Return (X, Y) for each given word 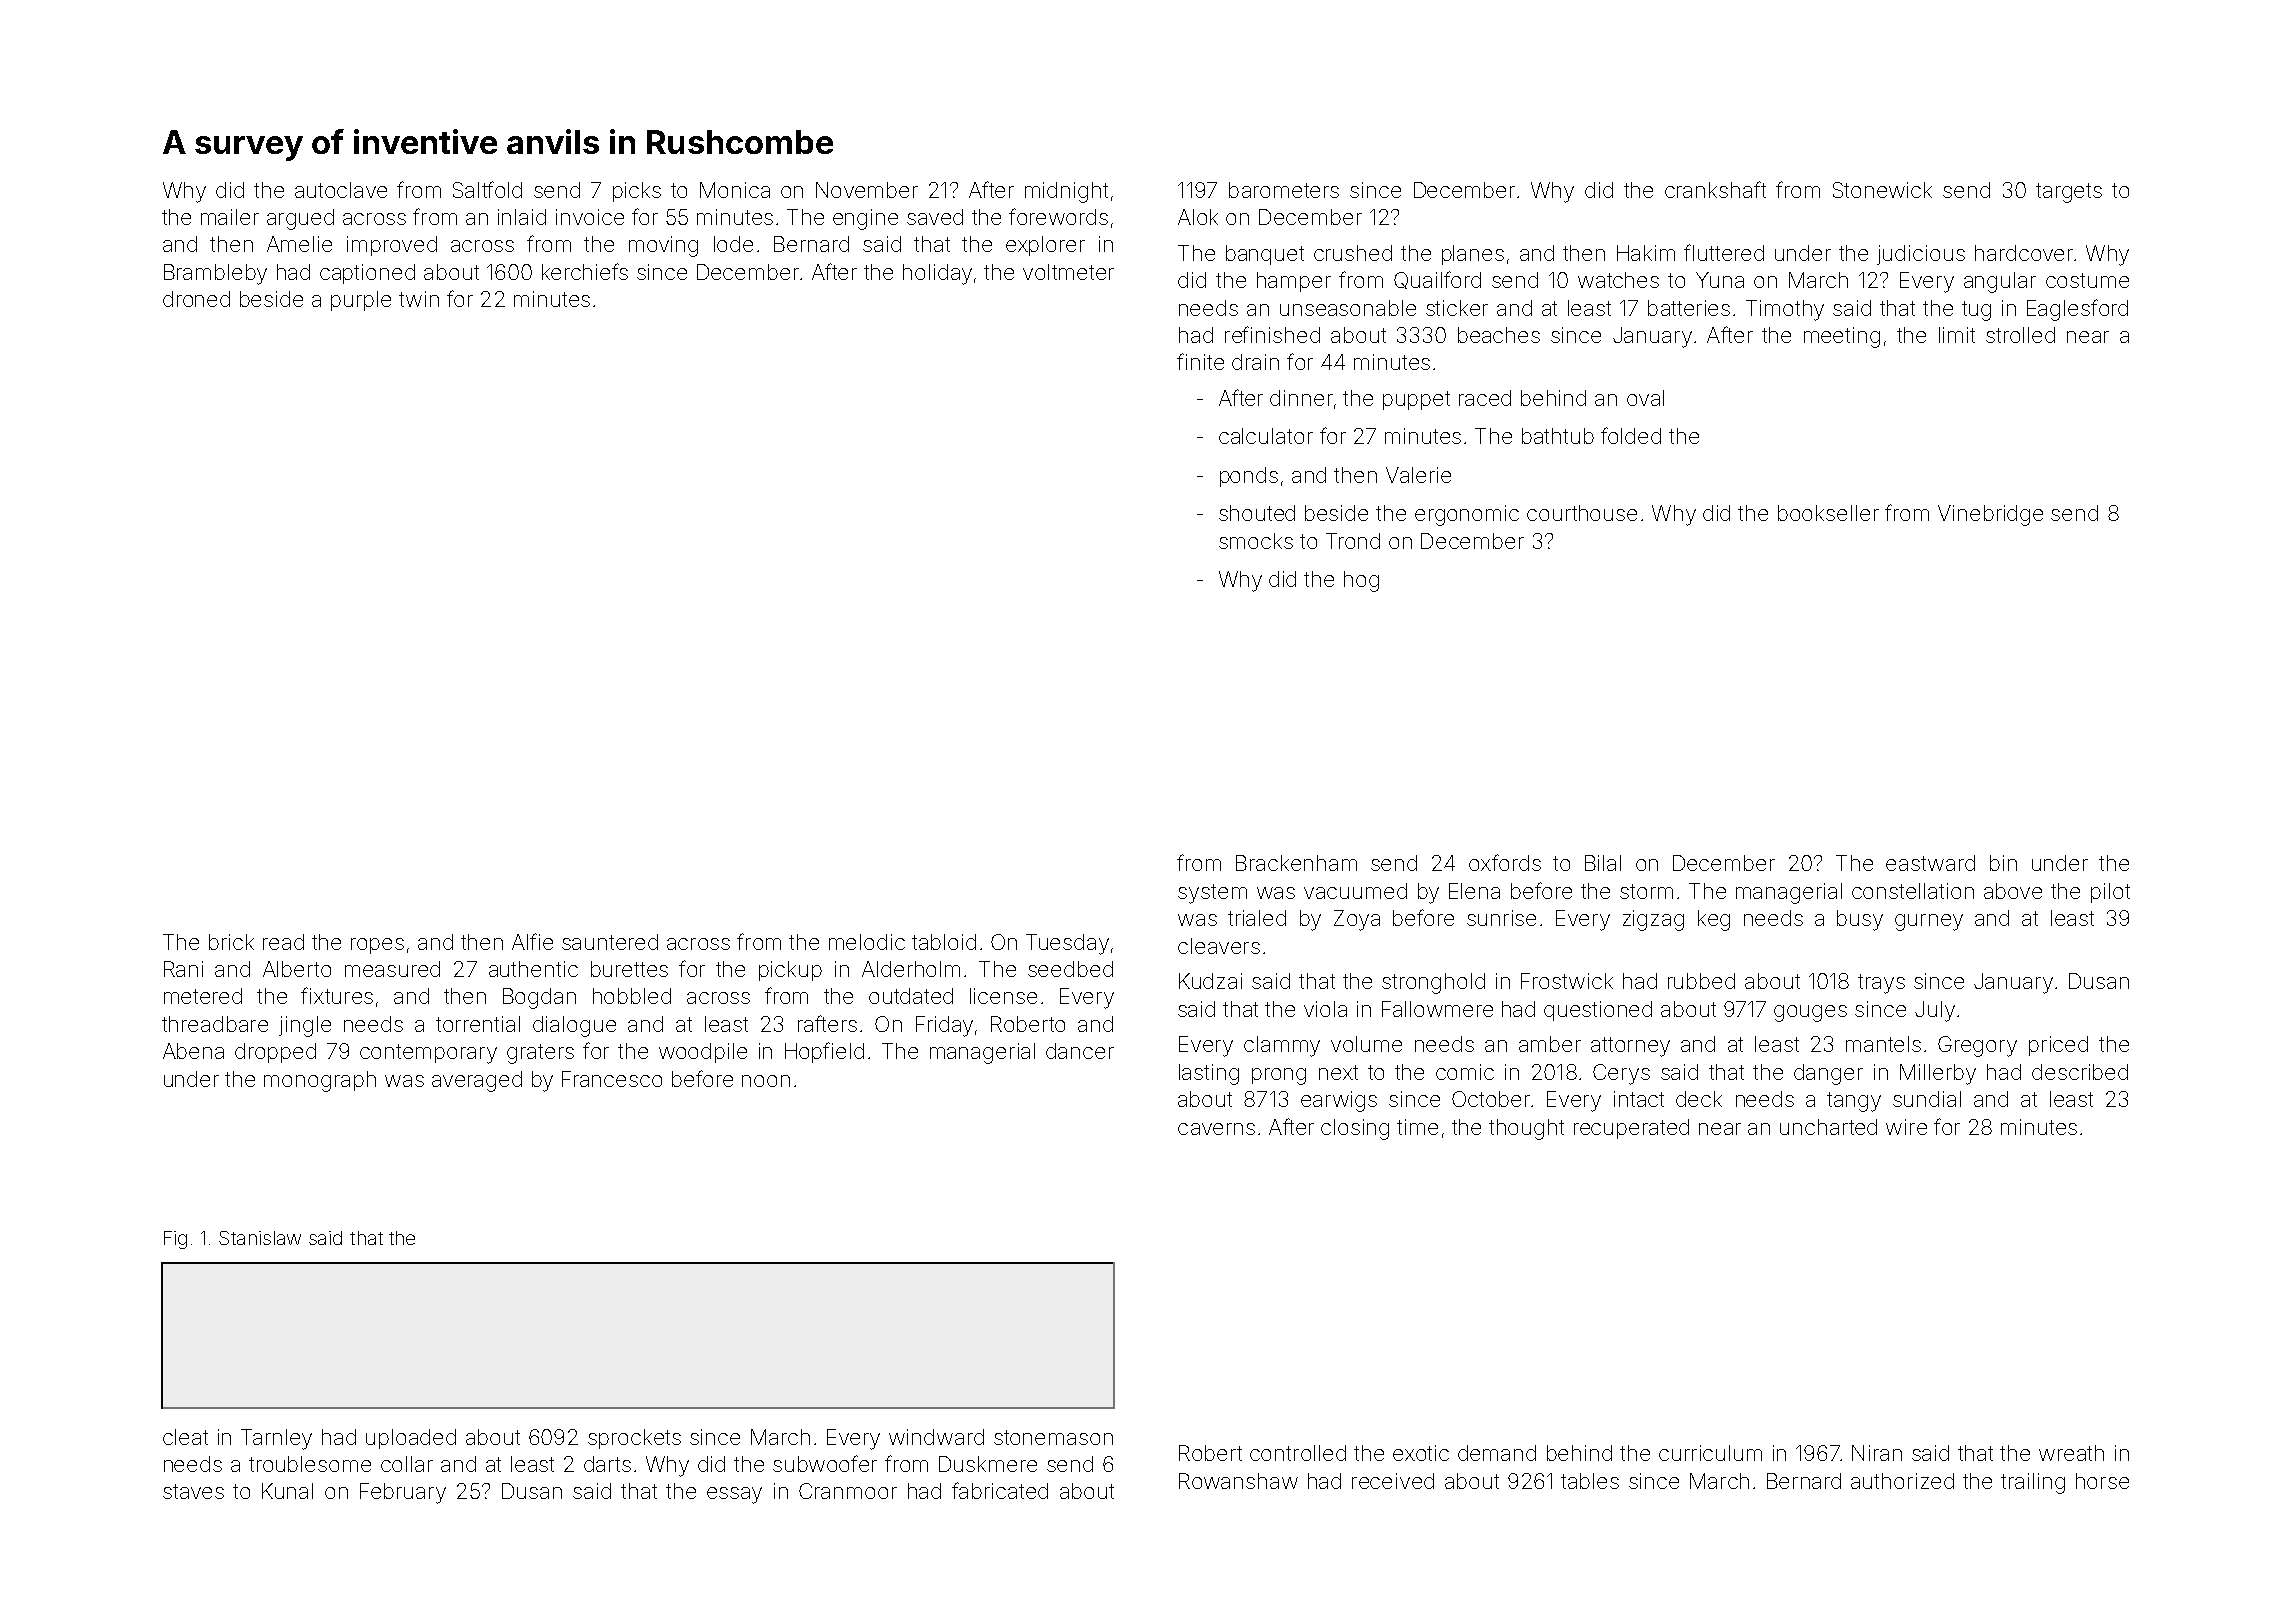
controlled (1298, 1453)
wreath (2071, 1453)
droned (196, 299)
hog (1361, 581)
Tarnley (276, 1439)
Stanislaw (260, 1238)
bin (2003, 863)
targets (2069, 193)
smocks (1256, 541)
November (867, 190)
